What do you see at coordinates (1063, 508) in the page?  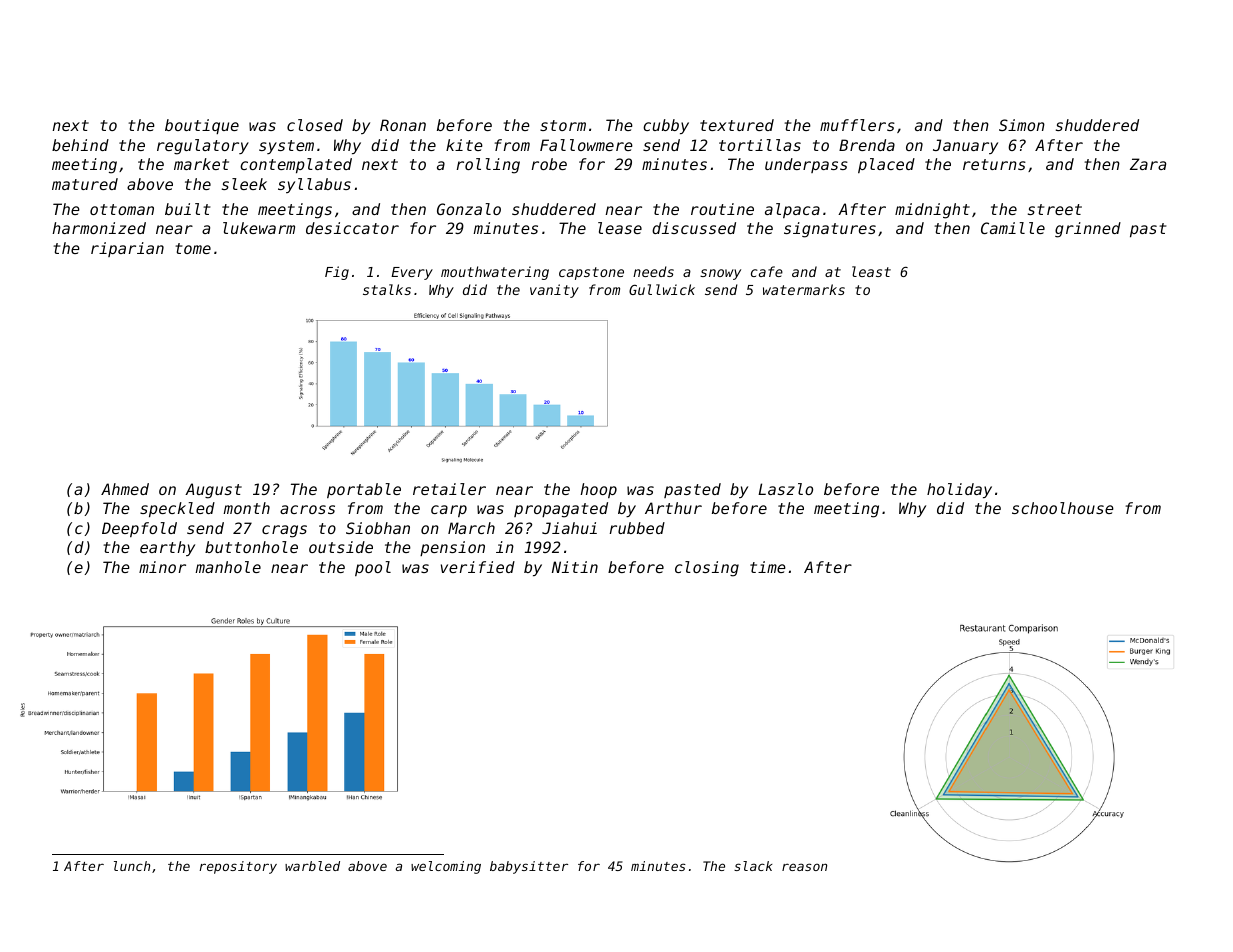 I see `schoolhouse` at bounding box center [1063, 508].
